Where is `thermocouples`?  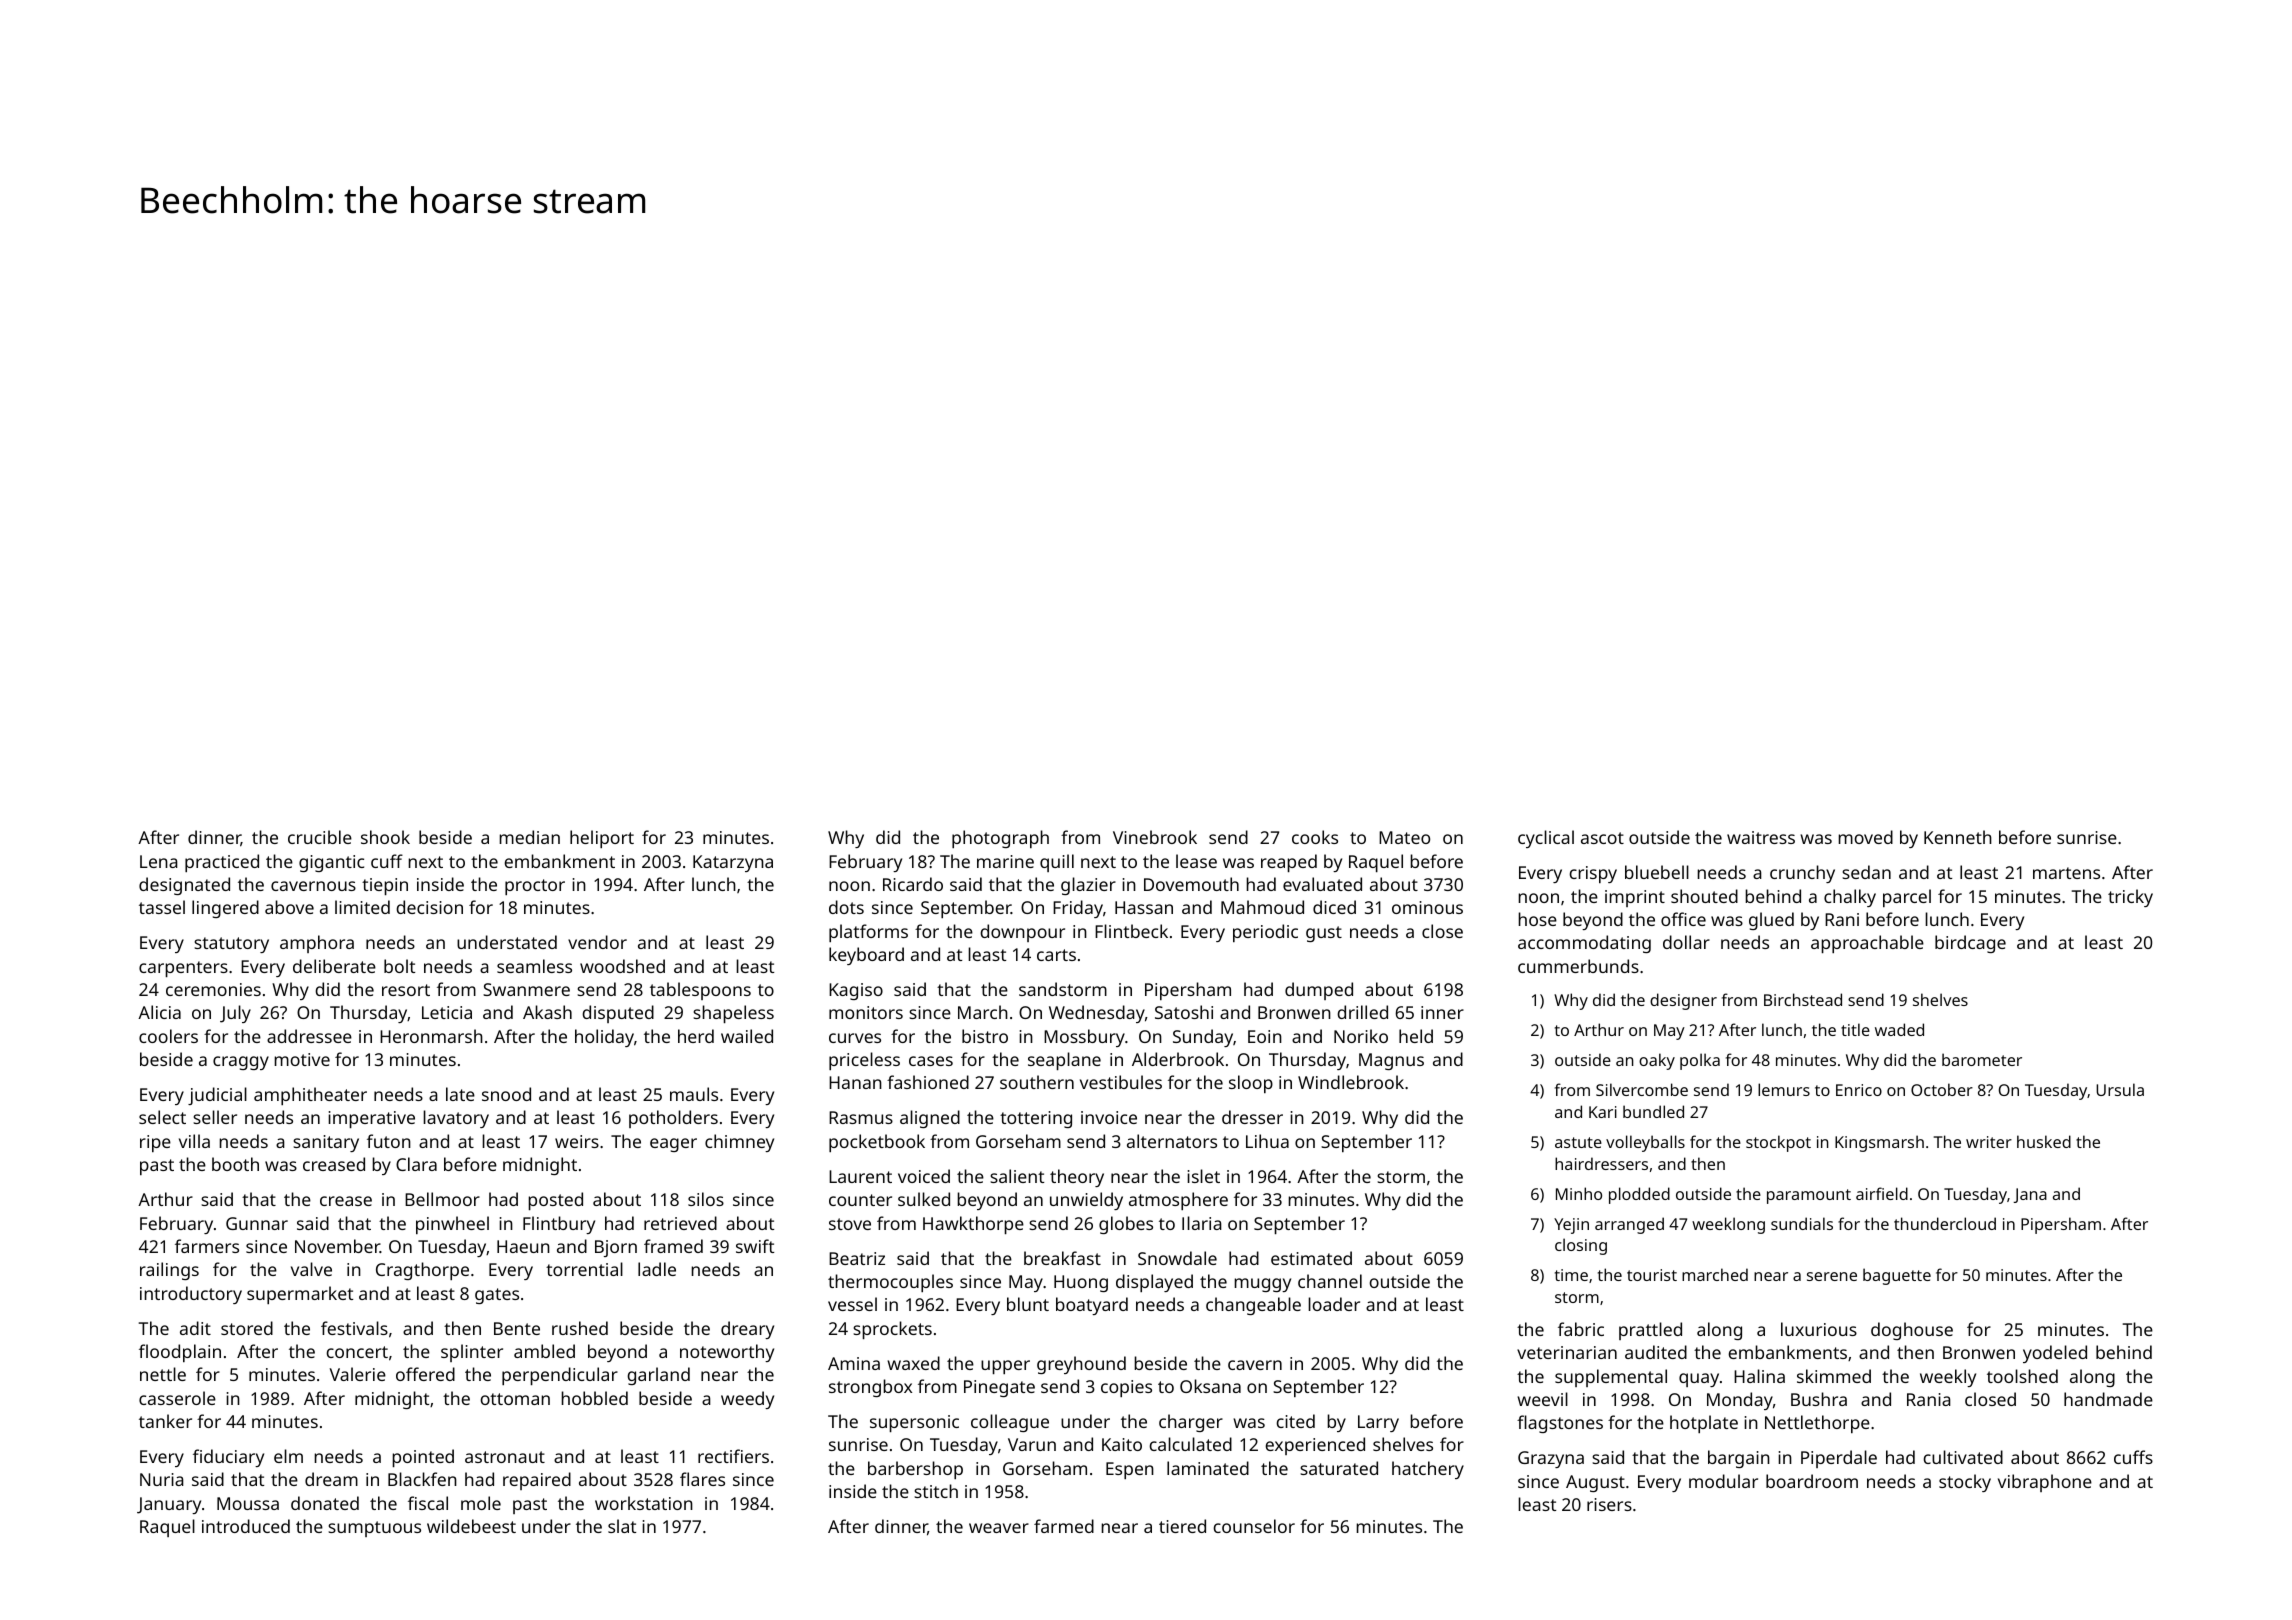
thermocouples is located at coordinates (890, 1283).
